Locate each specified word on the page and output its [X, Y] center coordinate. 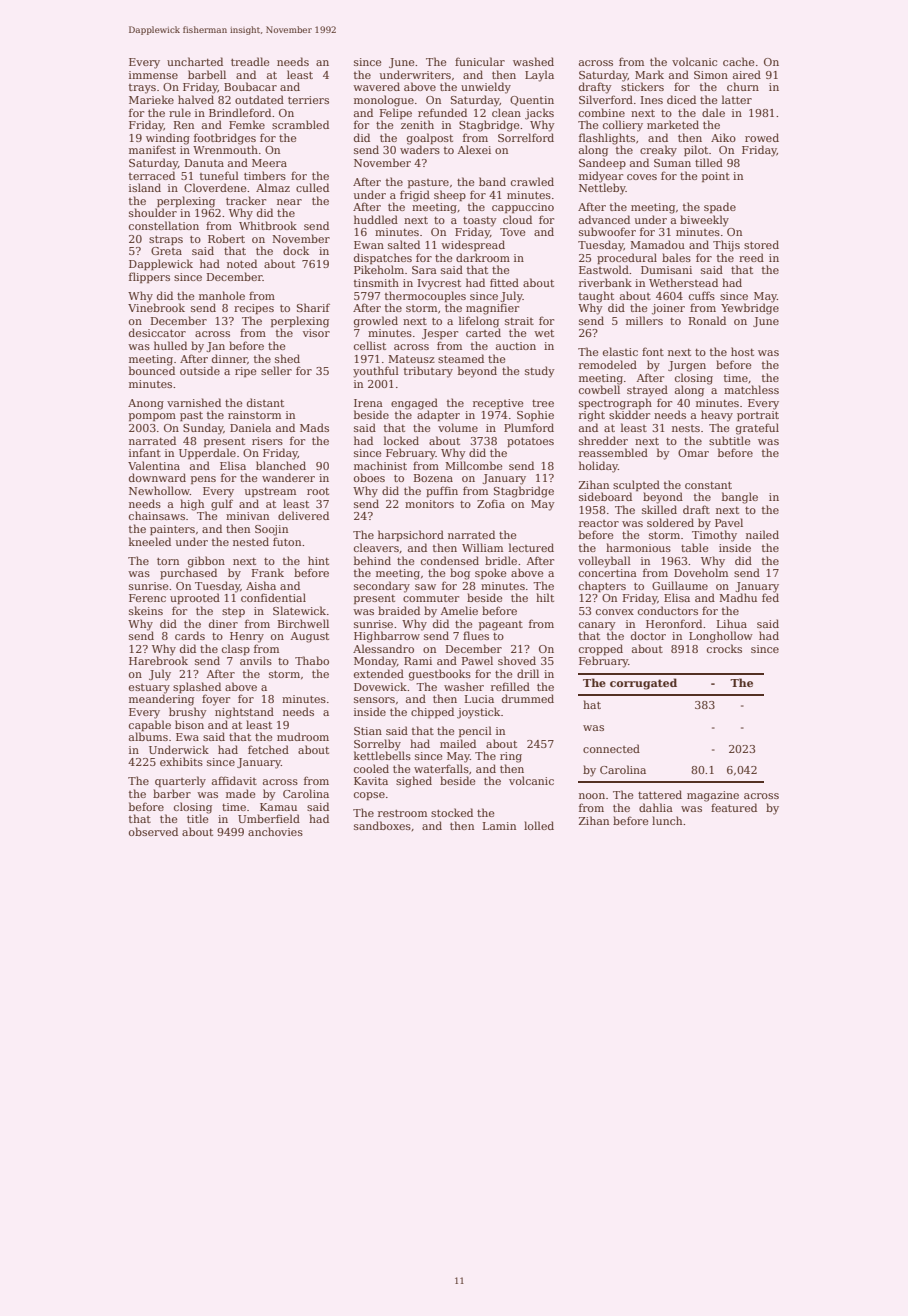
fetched [268, 749]
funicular [480, 61]
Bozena [433, 478]
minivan [247, 516]
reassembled [613, 452]
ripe [245, 372]
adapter [438, 415]
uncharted [195, 61]
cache [738, 61]
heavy [717, 416]
